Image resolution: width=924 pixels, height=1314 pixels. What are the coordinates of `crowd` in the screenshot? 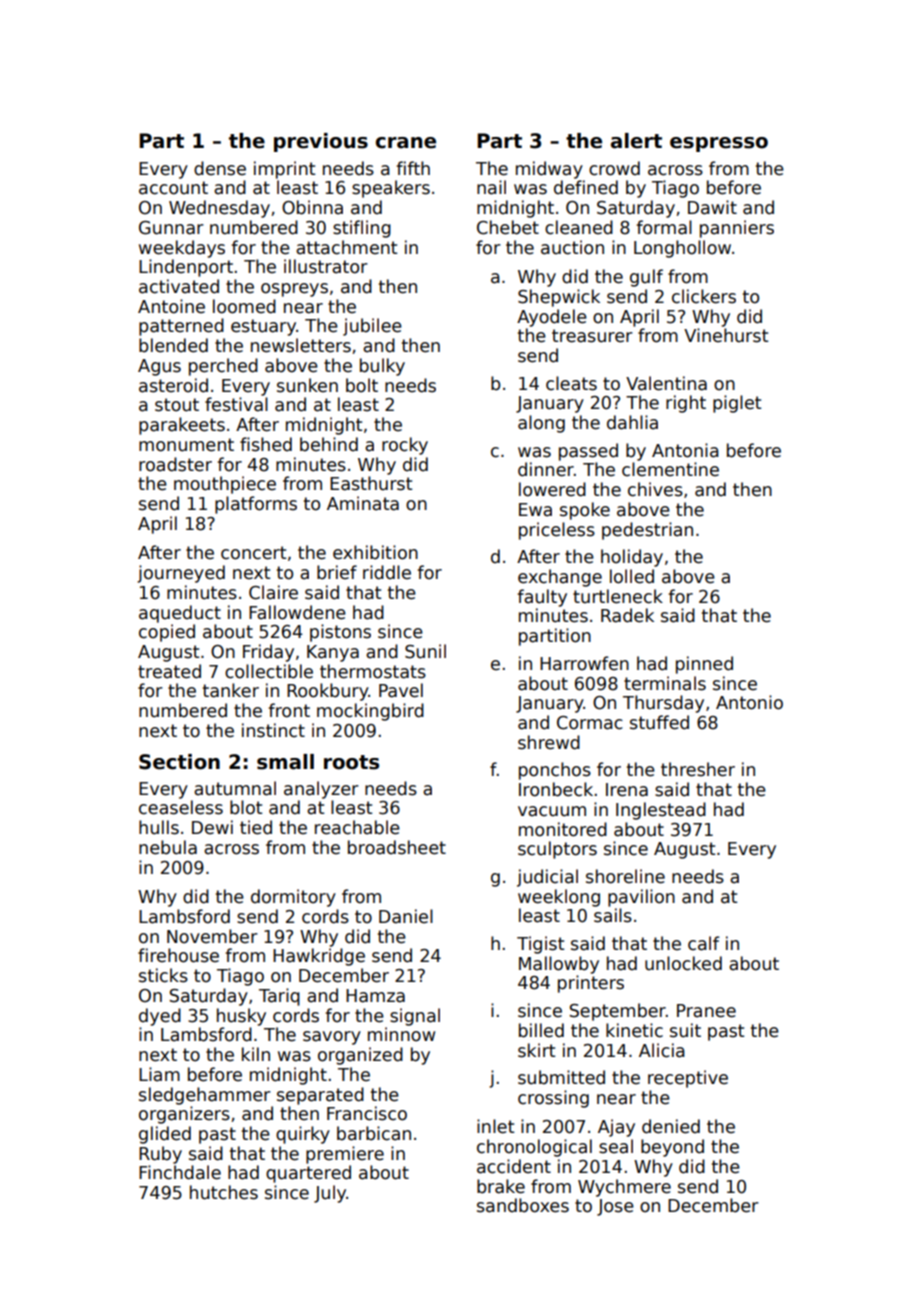 It's located at (614, 168).
